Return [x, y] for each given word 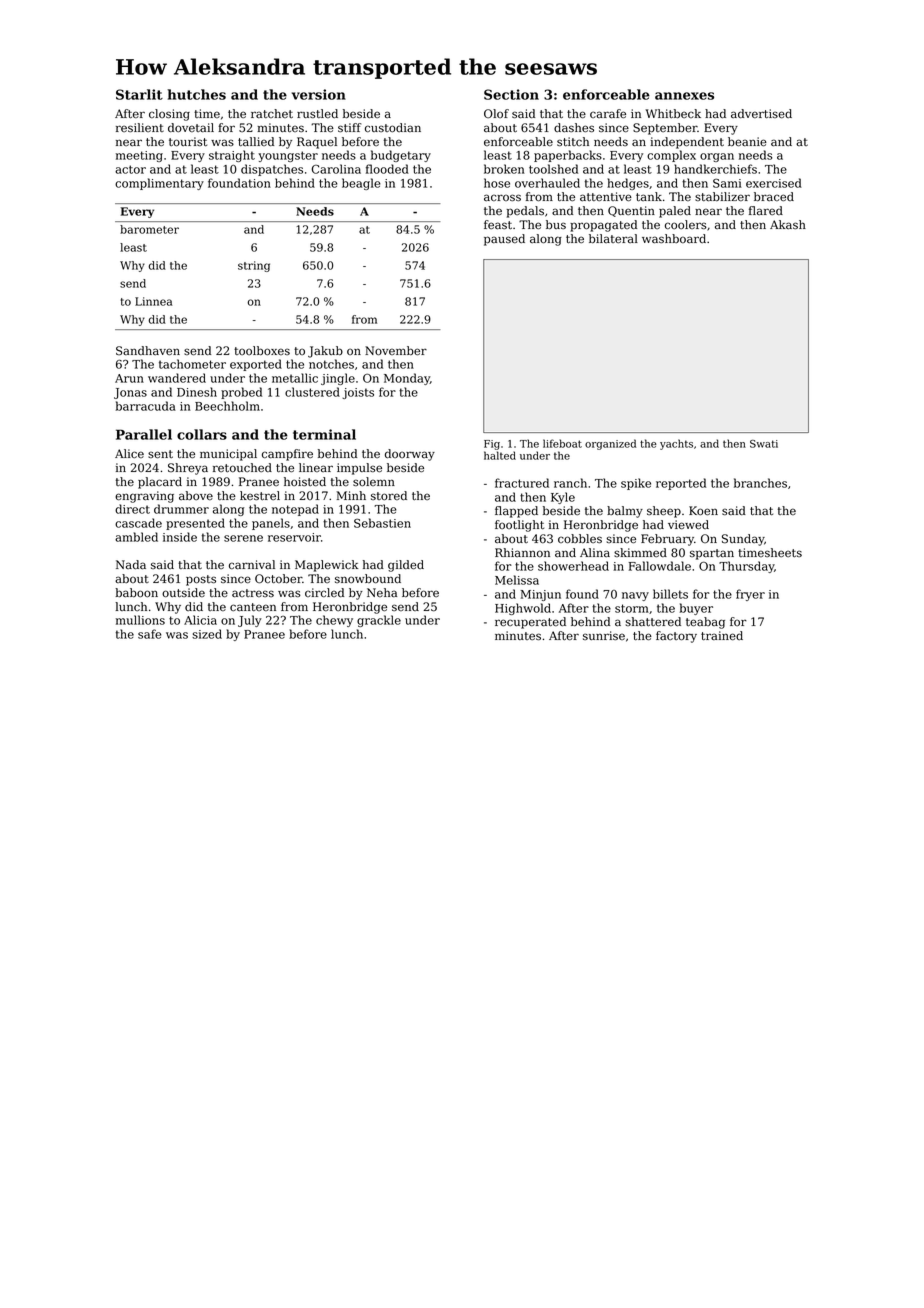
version [319, 94]
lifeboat [562, 443]
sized [207, 634]
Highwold [523, 609]
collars [202, 434]
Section [511, 94]
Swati [764, 444]
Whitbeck [673, 114]
